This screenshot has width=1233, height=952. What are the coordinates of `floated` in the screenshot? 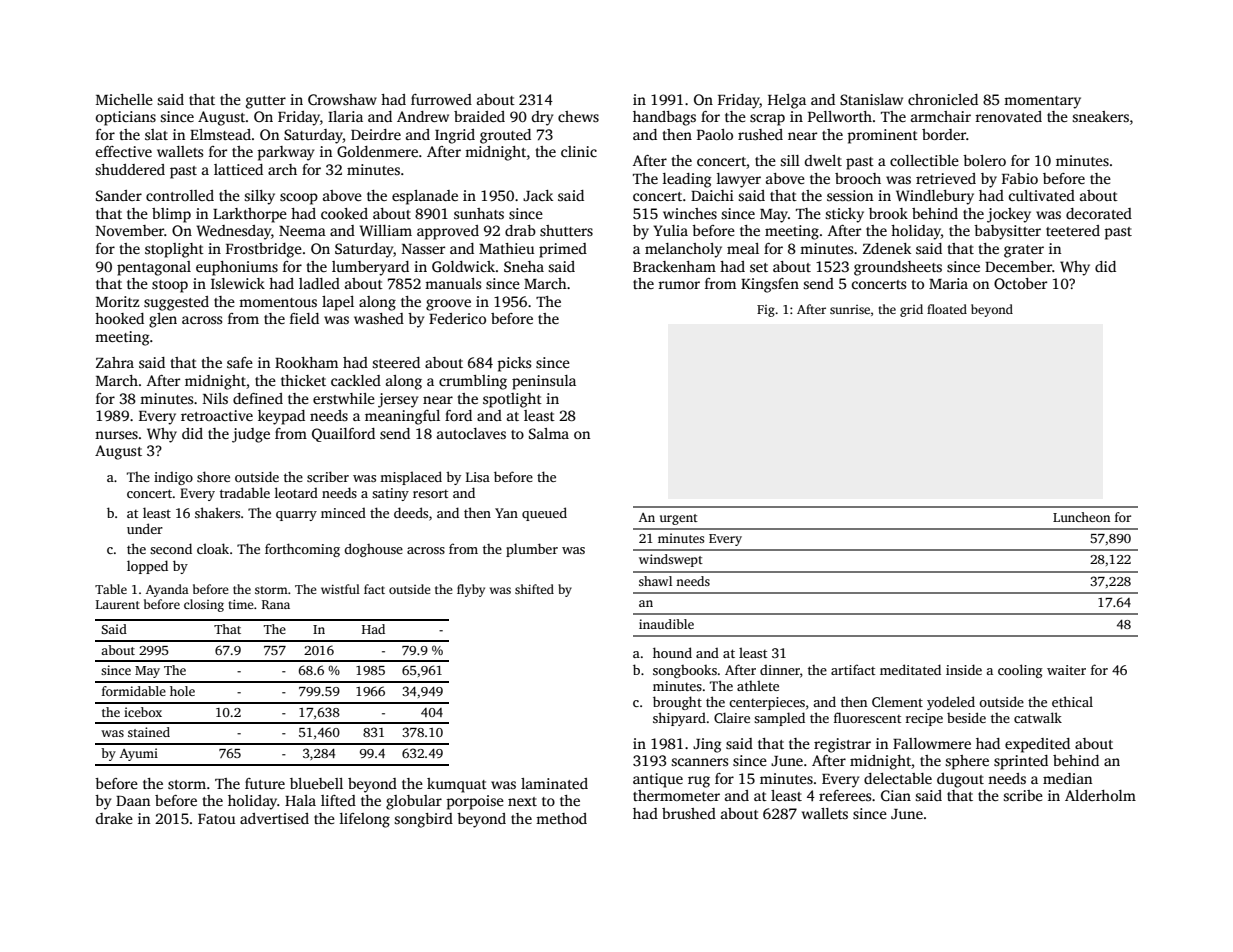 It's located at (947, 309).
